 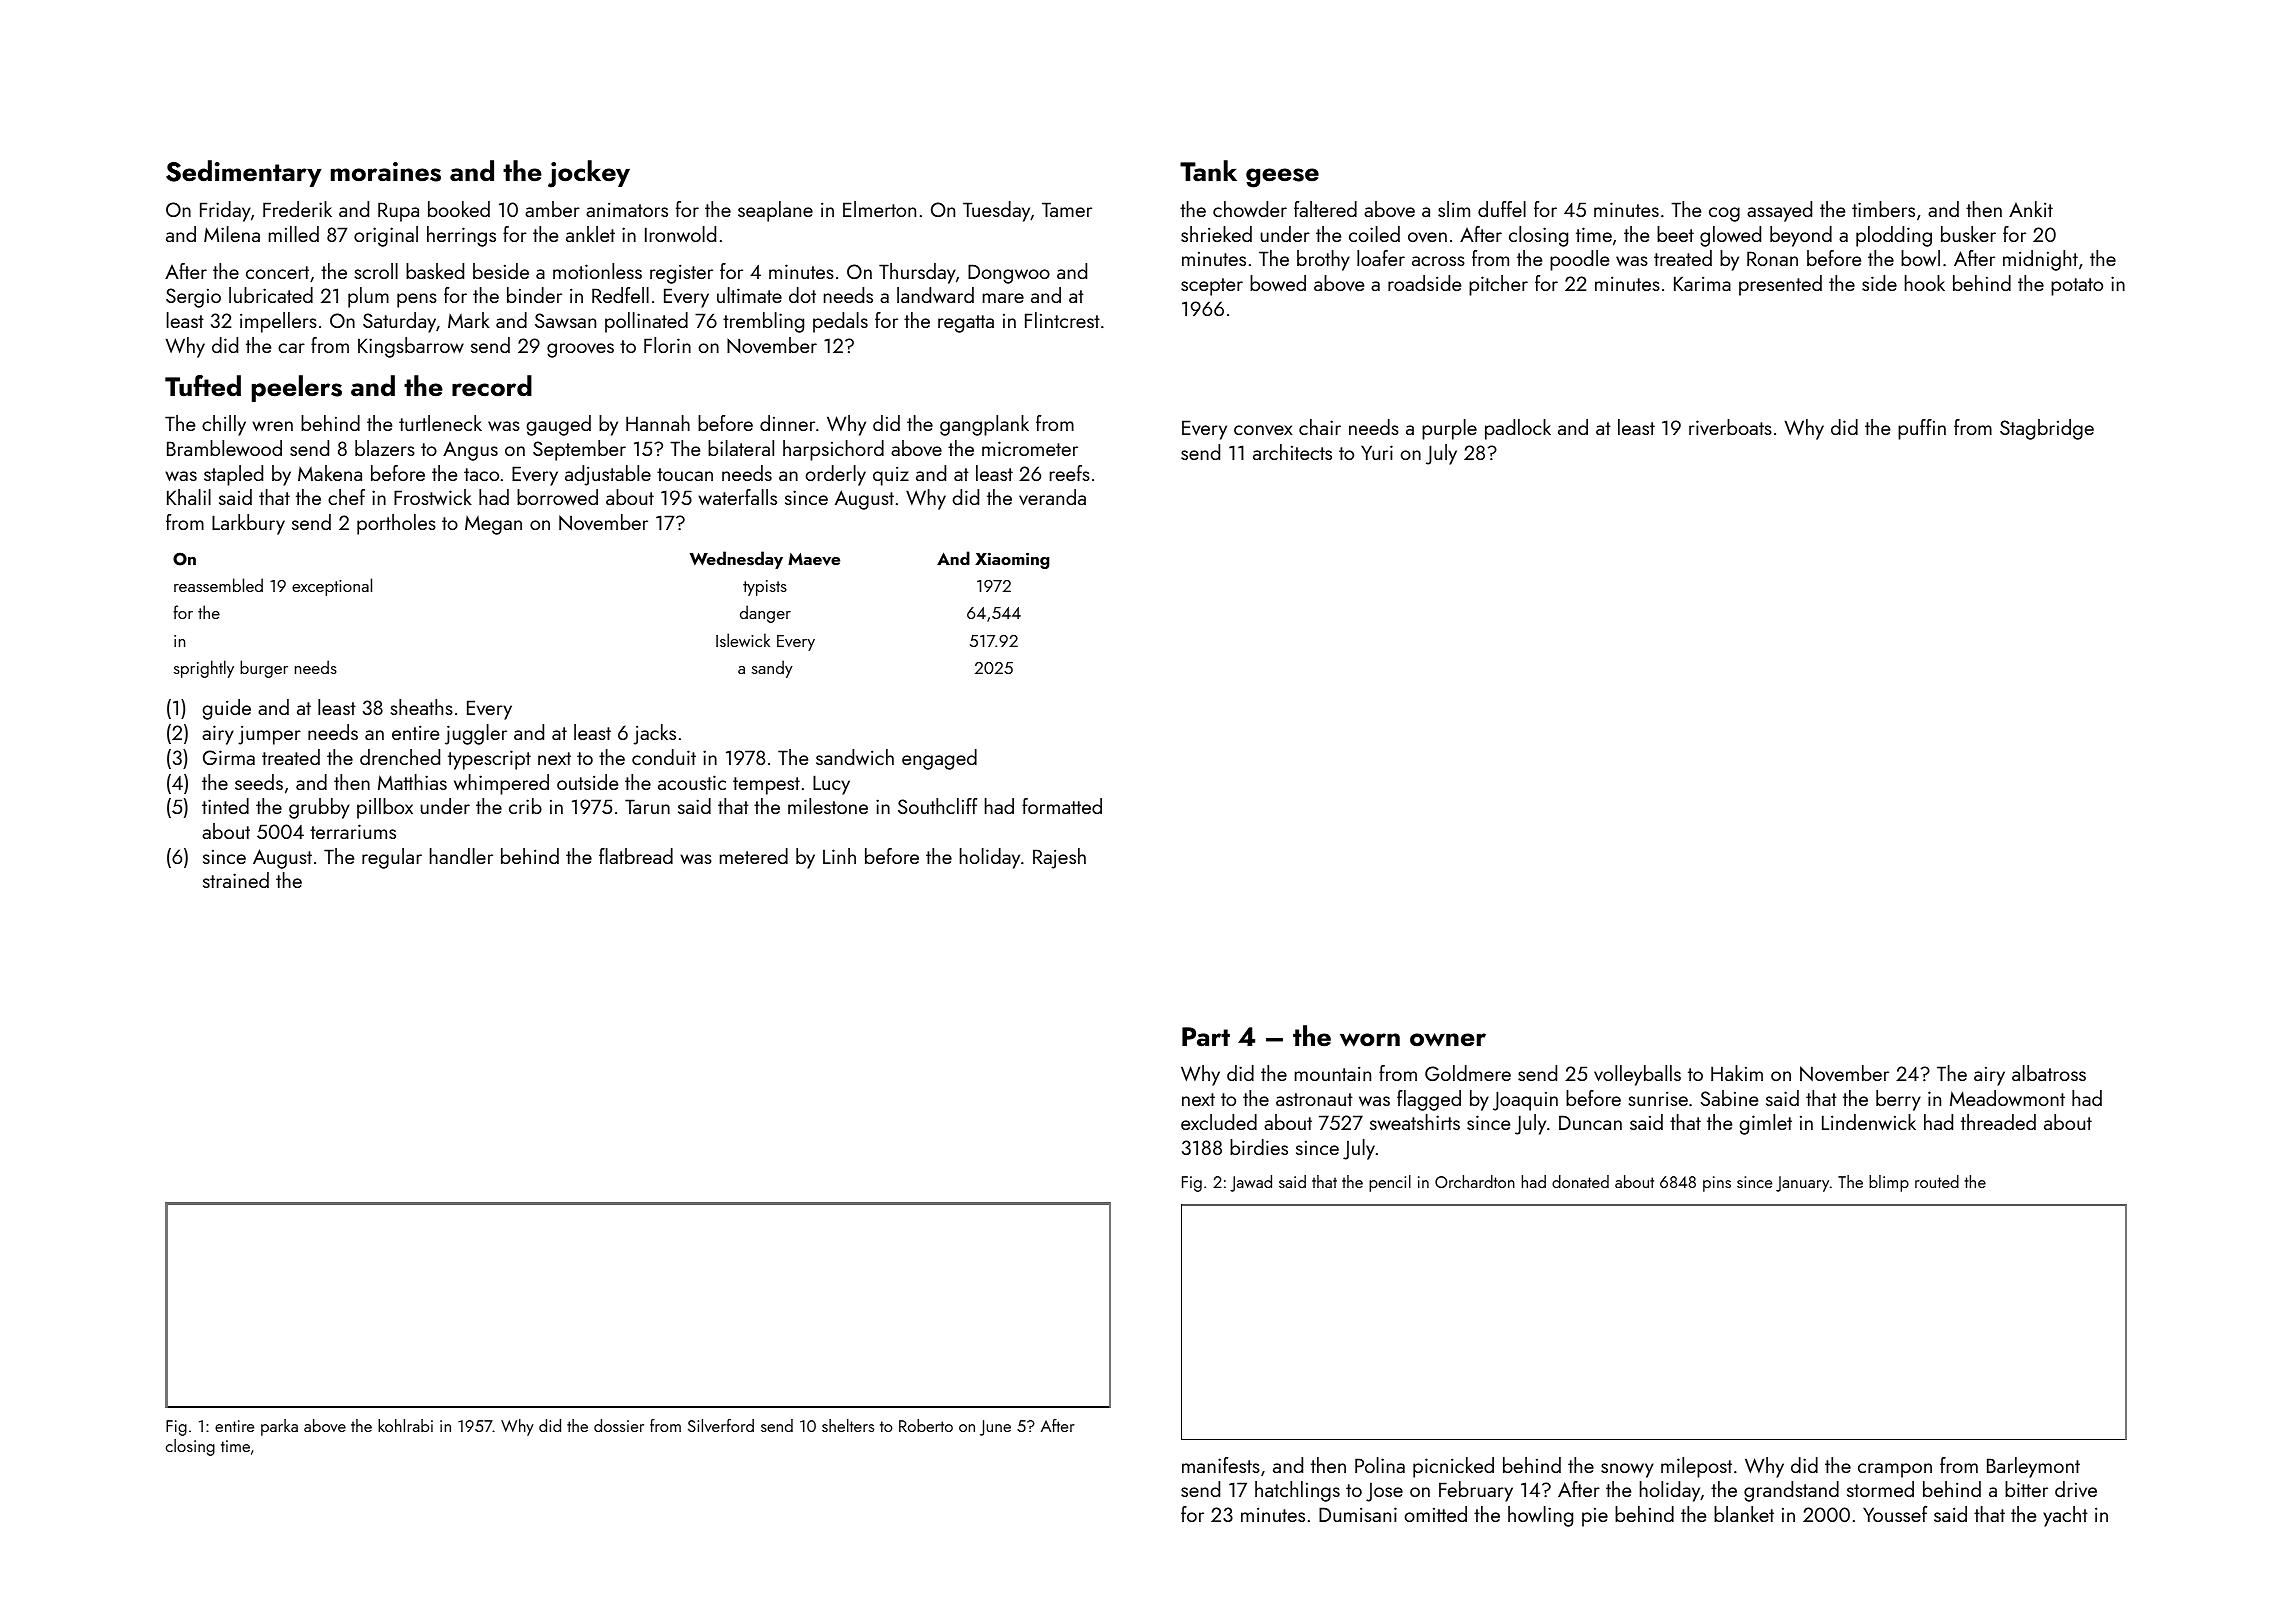 What do you see at coordinates (218, 585) in the page?
I see `reassembled` at bounding box center [218, 585].
